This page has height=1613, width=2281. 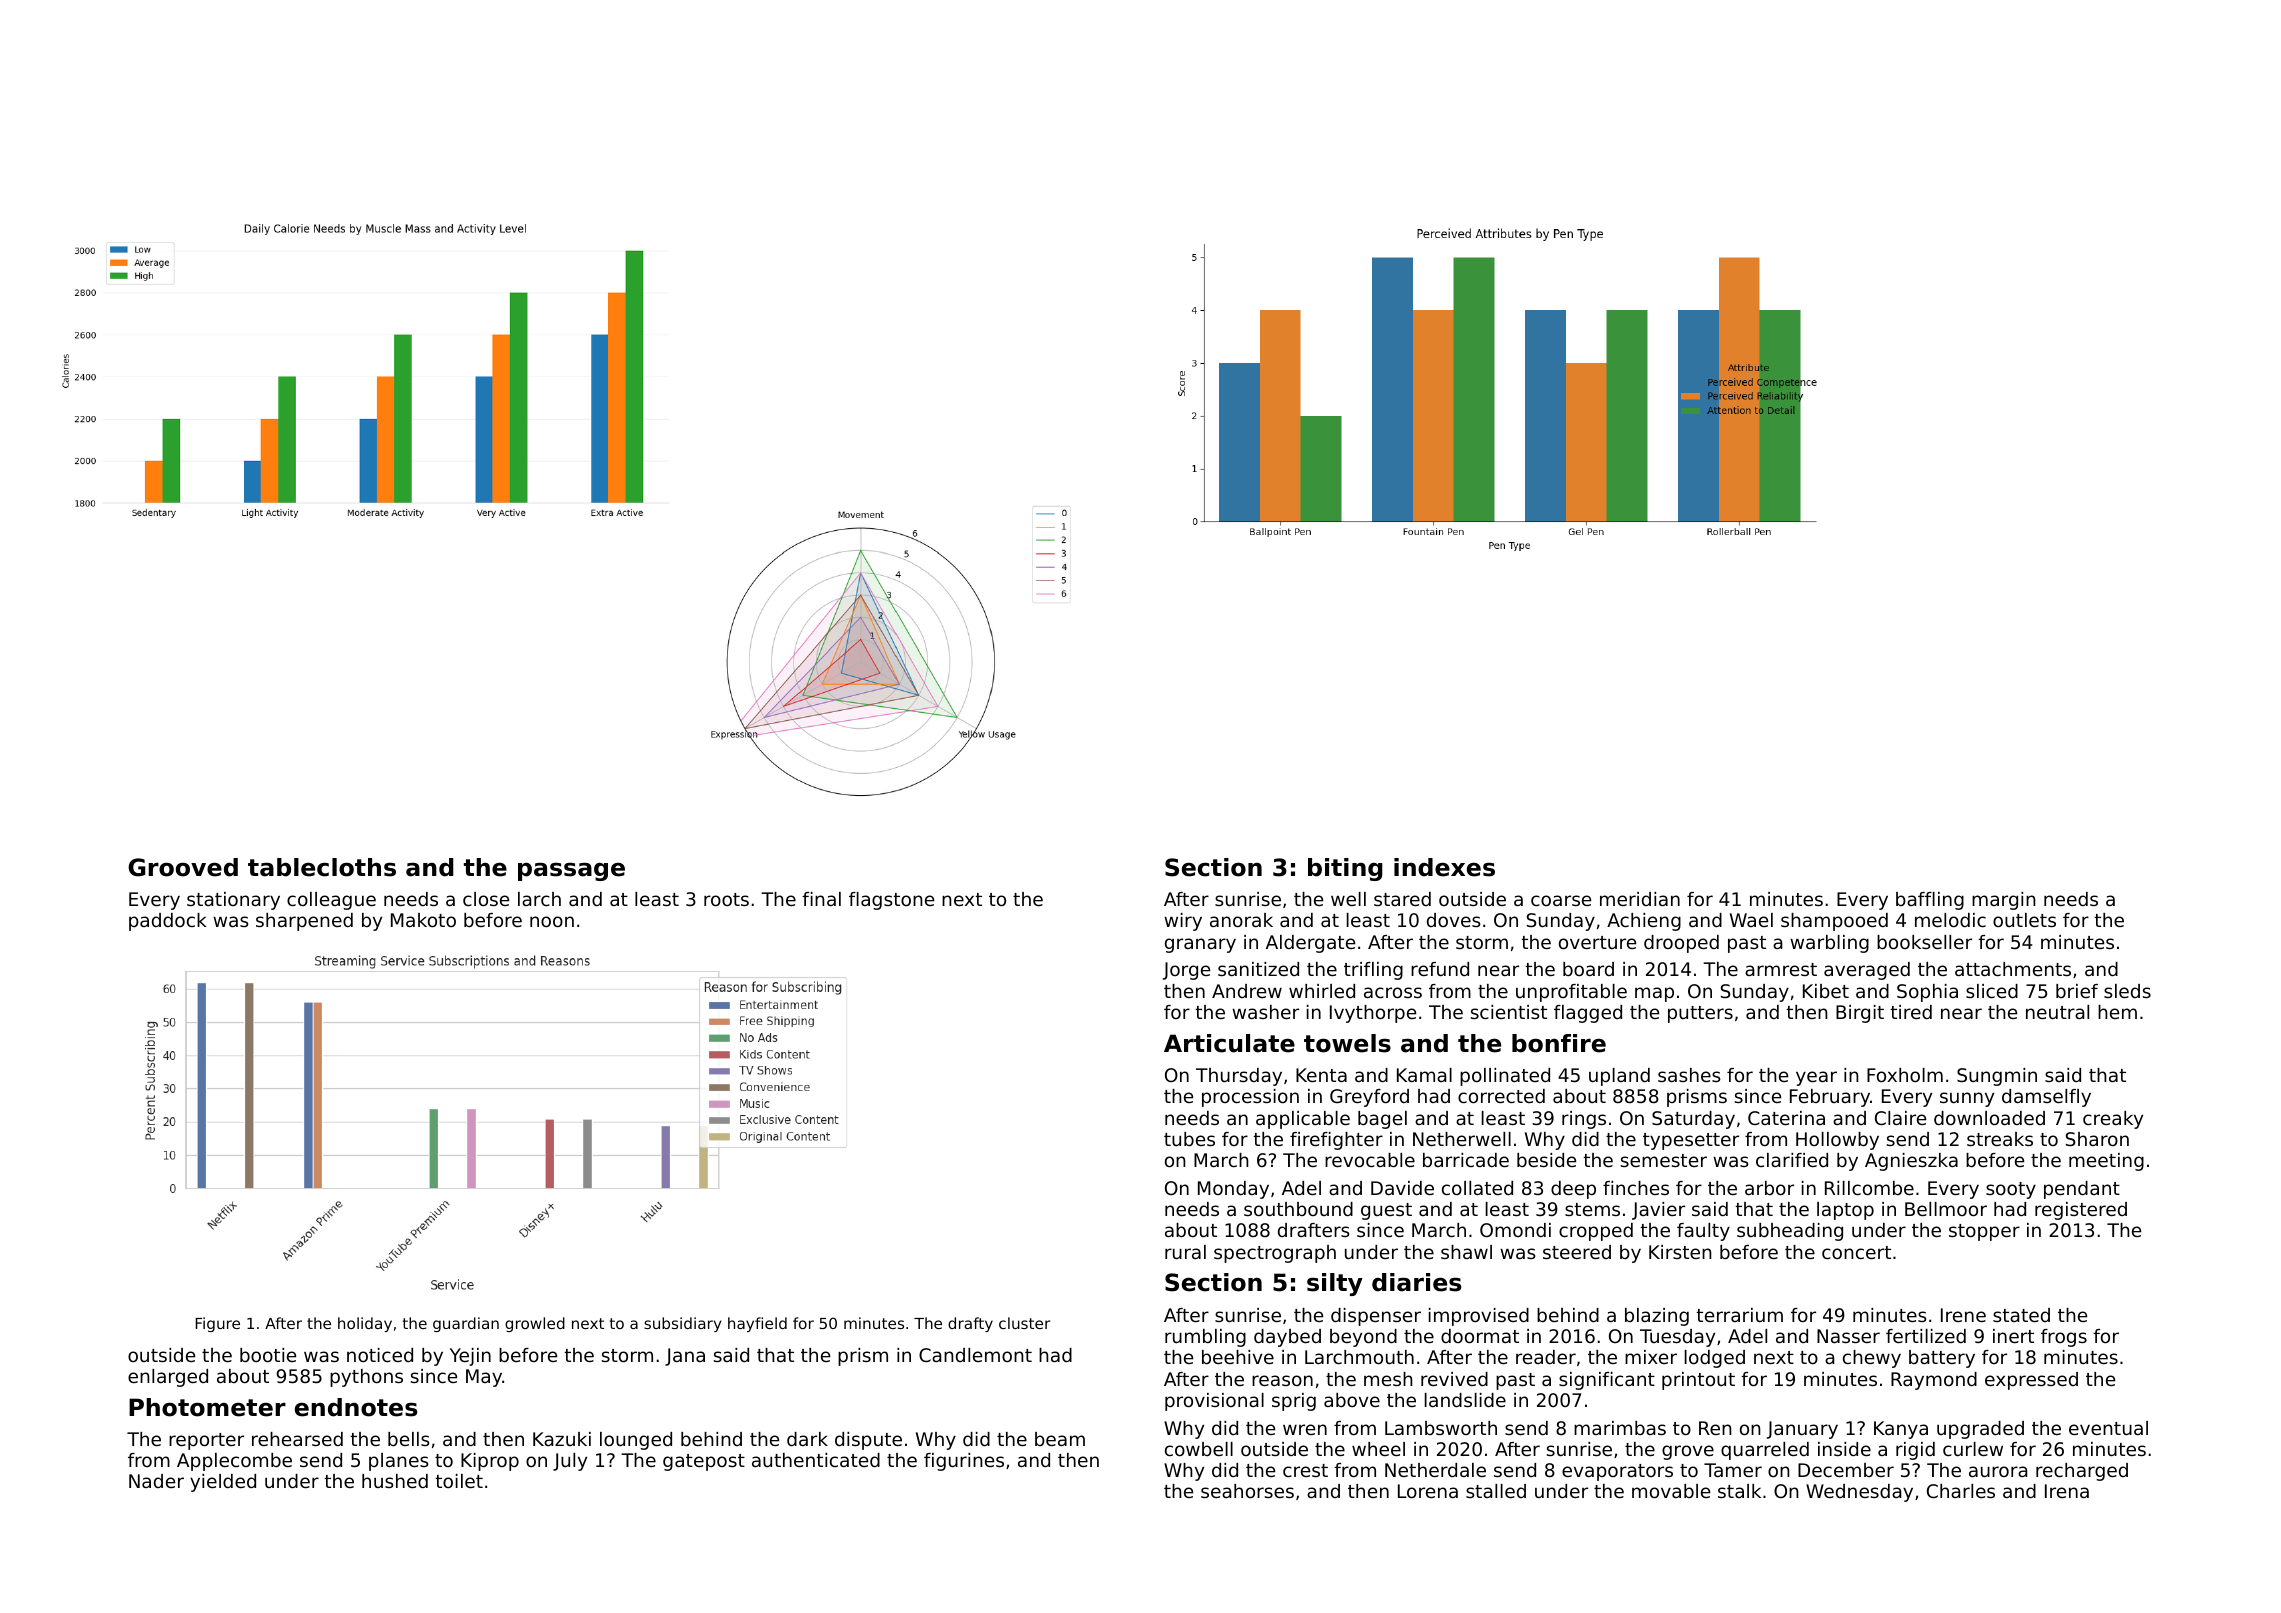 I want to click on tubes, so click(x=1189, y=1139).
